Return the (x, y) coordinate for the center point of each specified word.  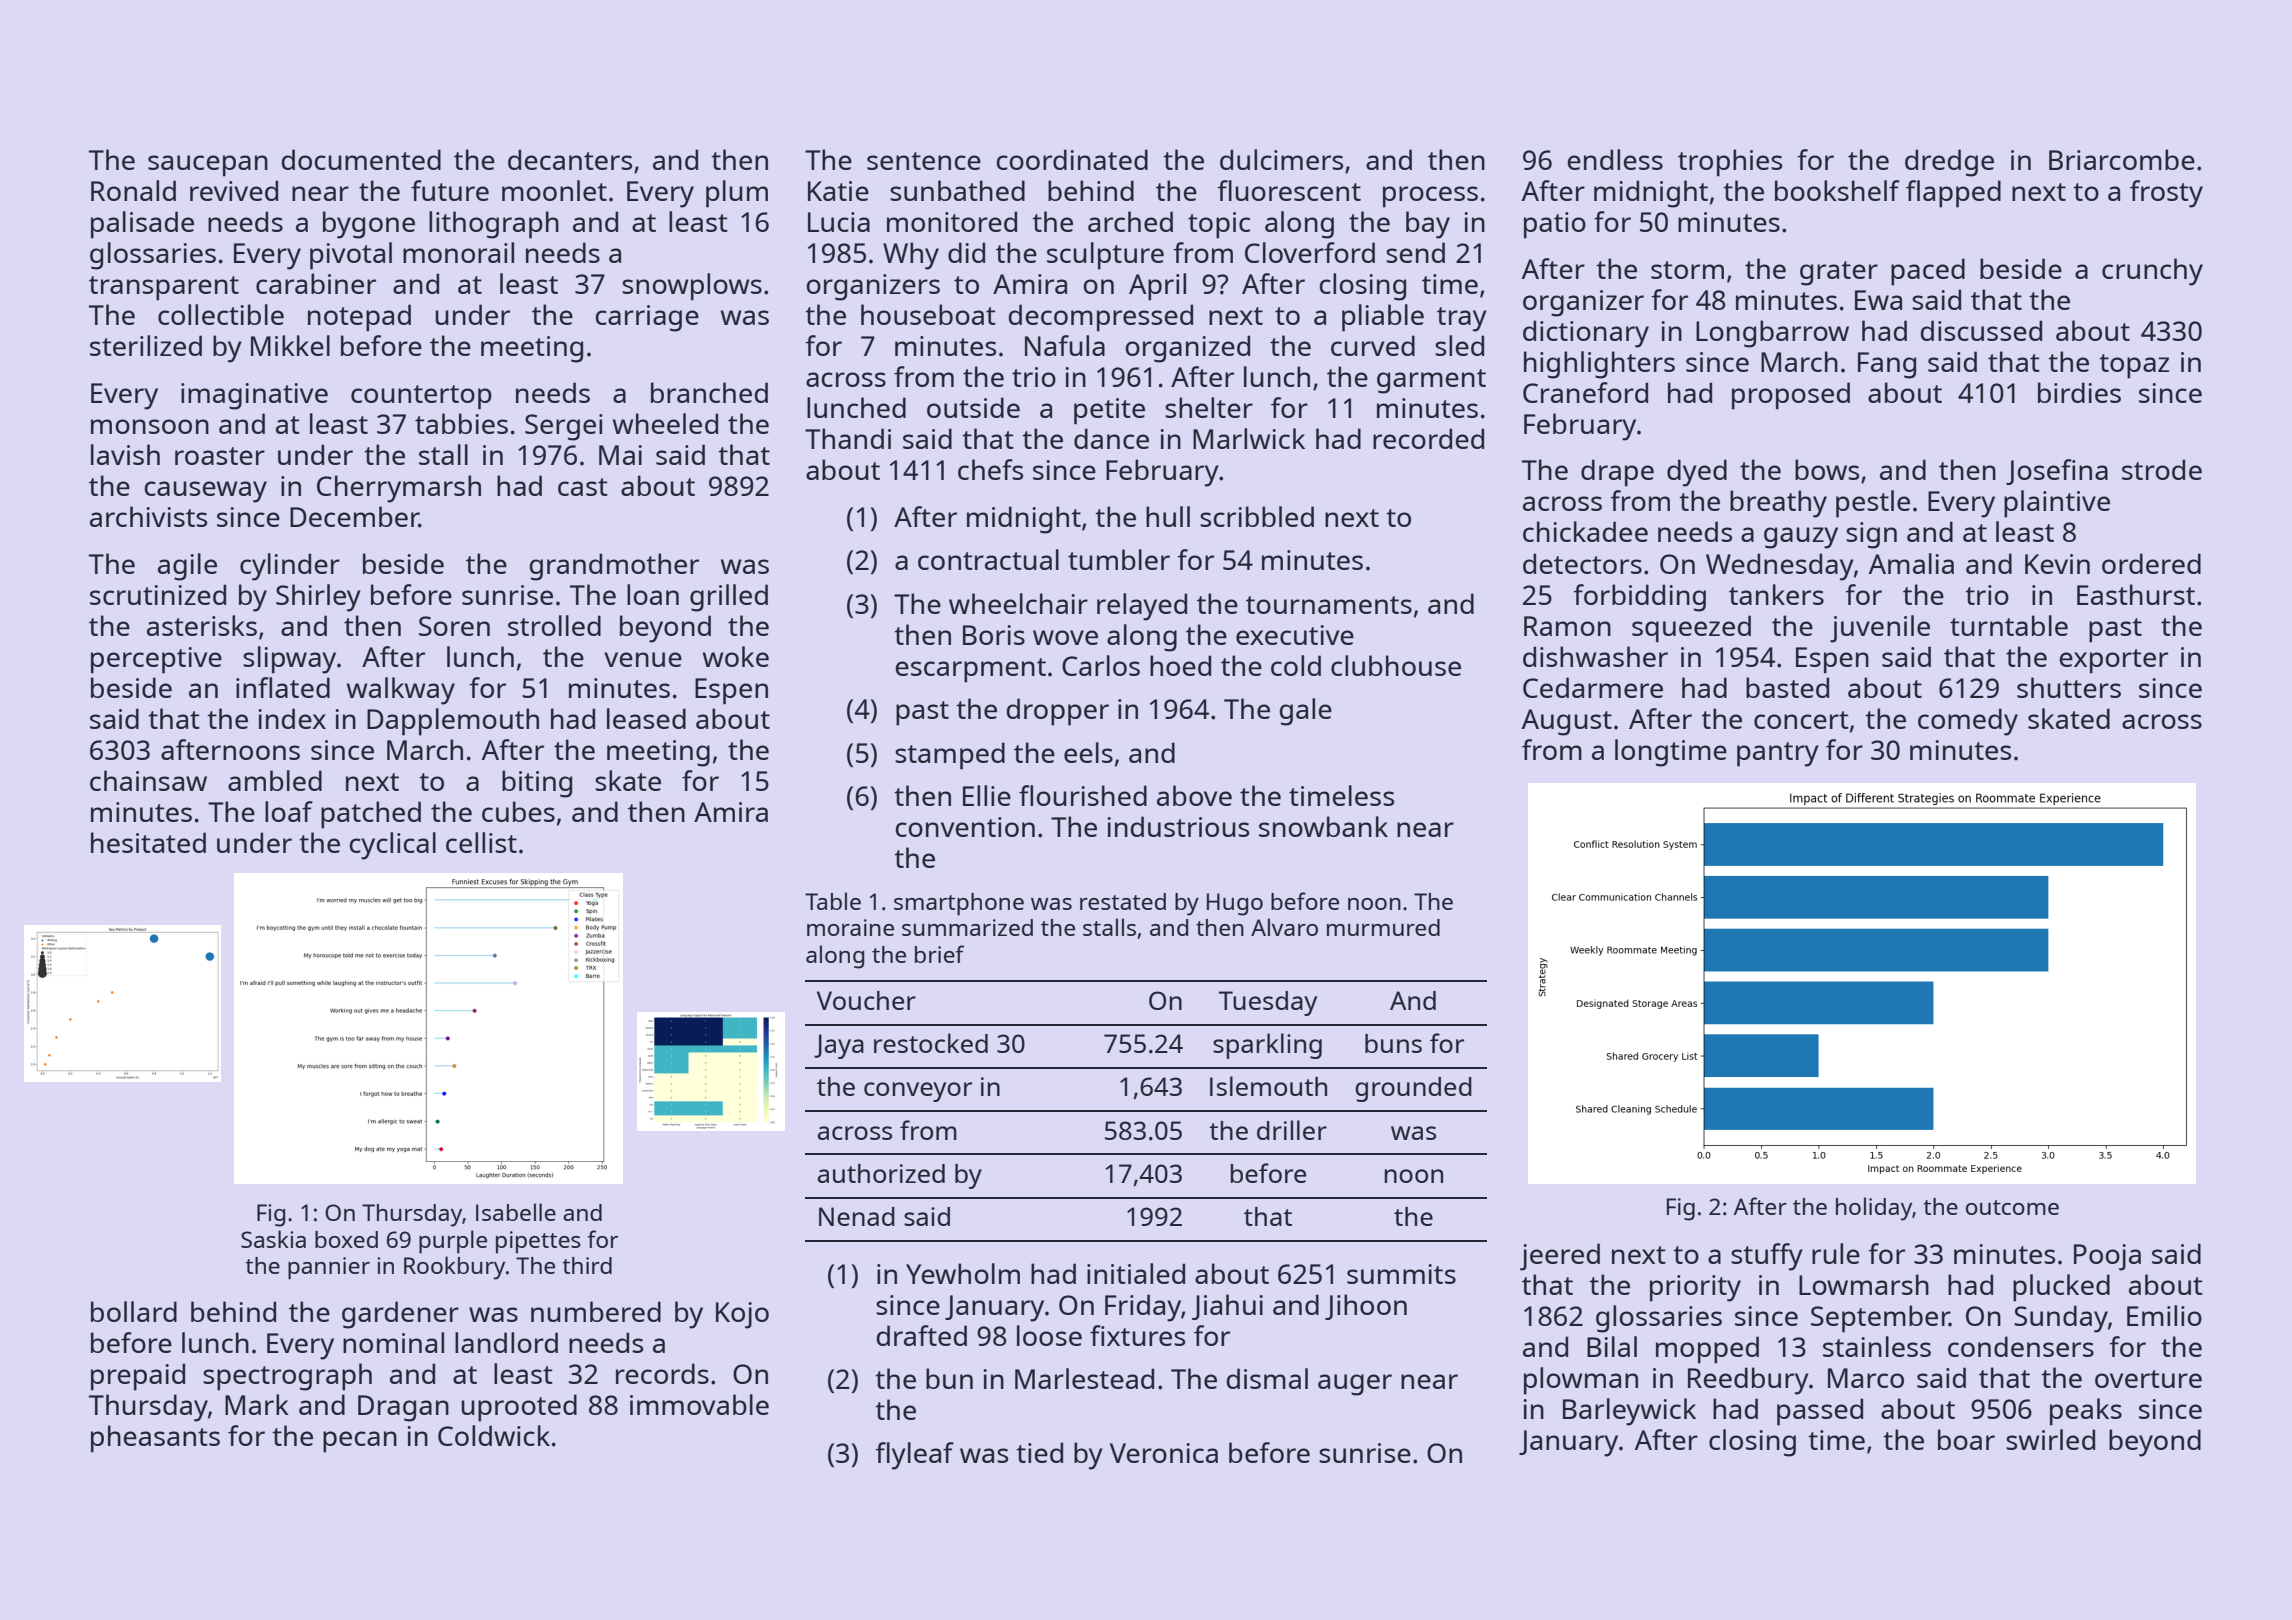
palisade (142, 225)
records (662, 1373)
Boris (994, 635)
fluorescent (1289, 190)
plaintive (2057, 504)
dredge (1949, 163)
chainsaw (148, 780)
